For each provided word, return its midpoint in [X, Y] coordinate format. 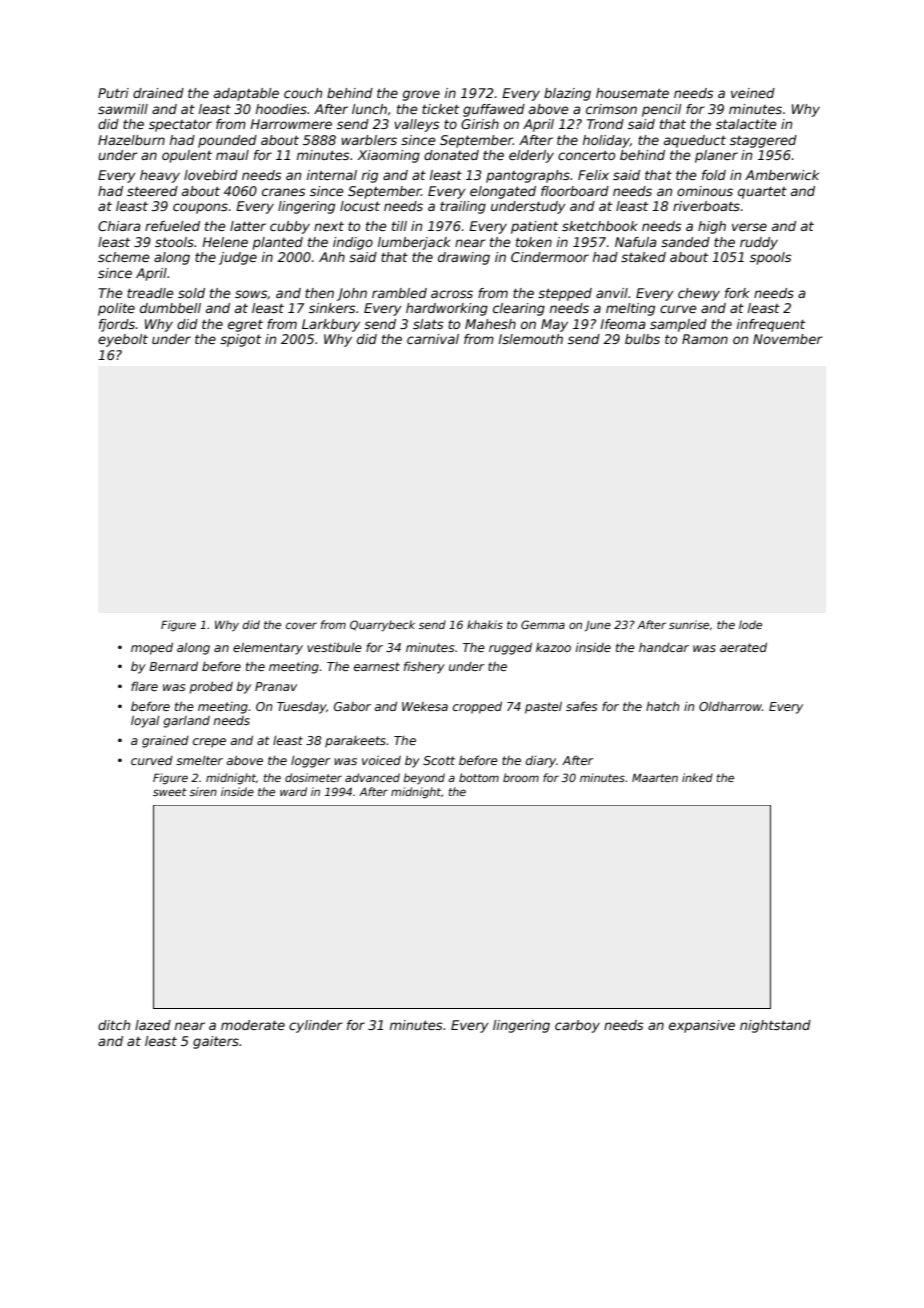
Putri [113, 93]
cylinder [316, 1026]
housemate [632, 93]
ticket [440, 109]
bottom [479, 777]
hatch [663, 706]
